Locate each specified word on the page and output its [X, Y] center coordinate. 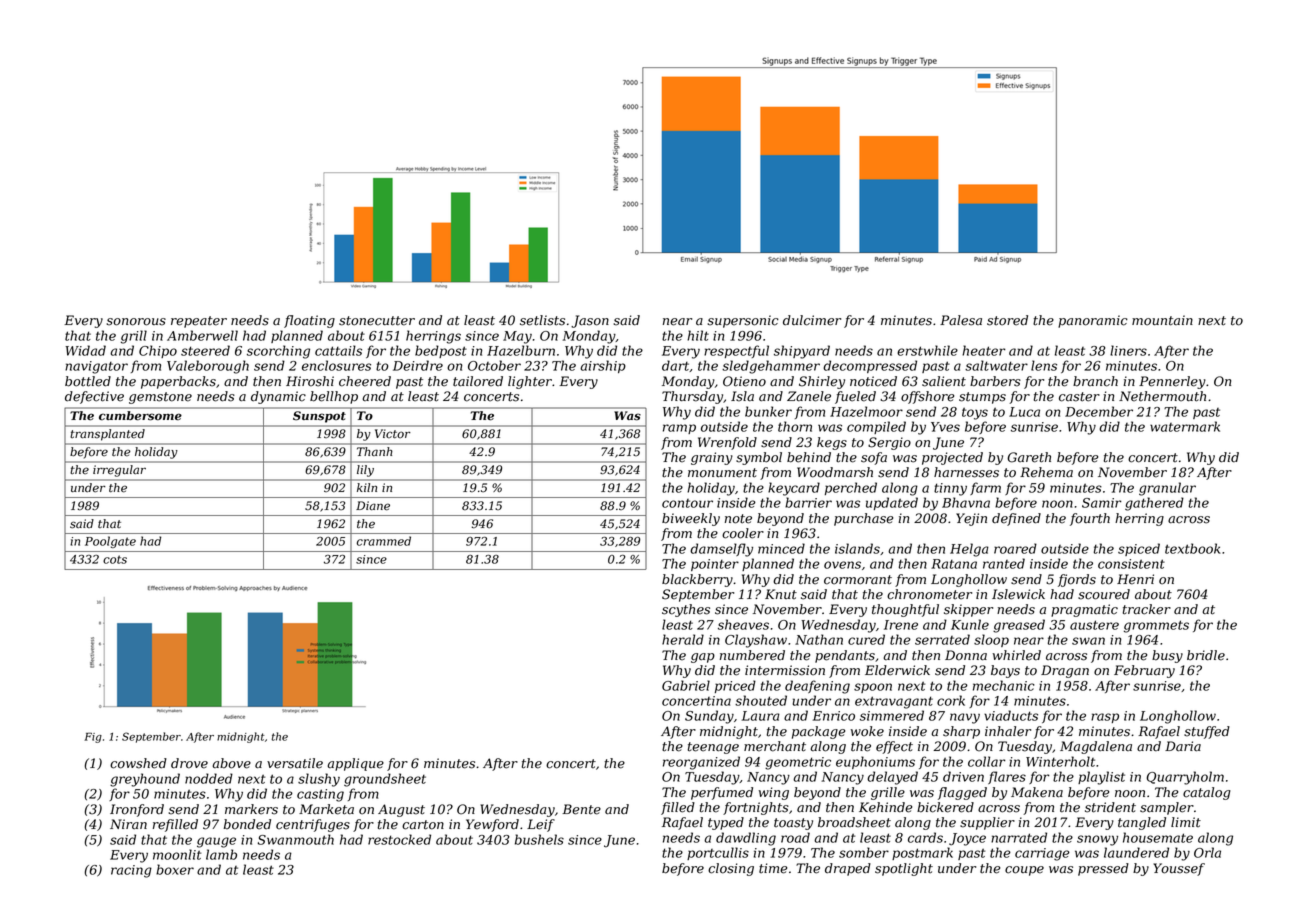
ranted [1004, 563]
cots [115, 559]
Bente [581, 809]
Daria [1183, 746]
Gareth [1029, 457]
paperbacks [178, 382]
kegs [832, 443]
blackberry [697, 580]
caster [1079, 397]
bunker [768, 411]
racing [131, 871]
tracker [1147, 609]
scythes [686, 610]
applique [355, 764]
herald [683, 639]
